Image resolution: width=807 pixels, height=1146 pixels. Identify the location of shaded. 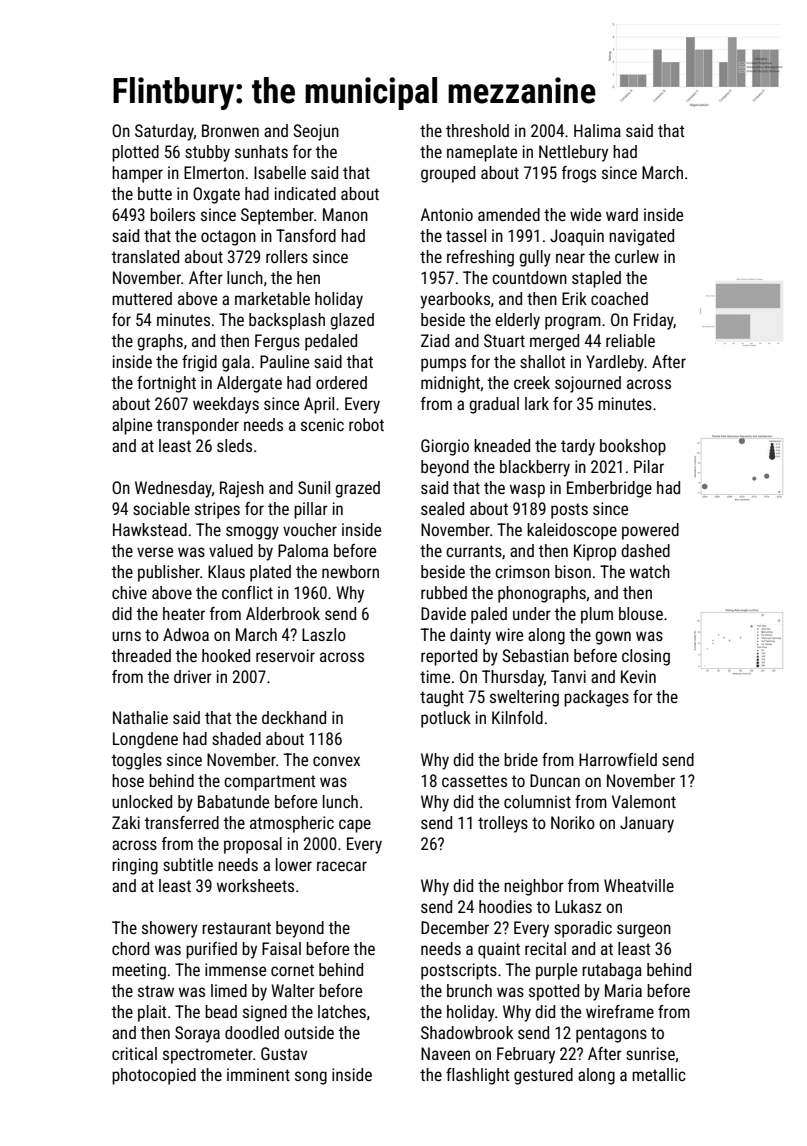
(236, 738).
